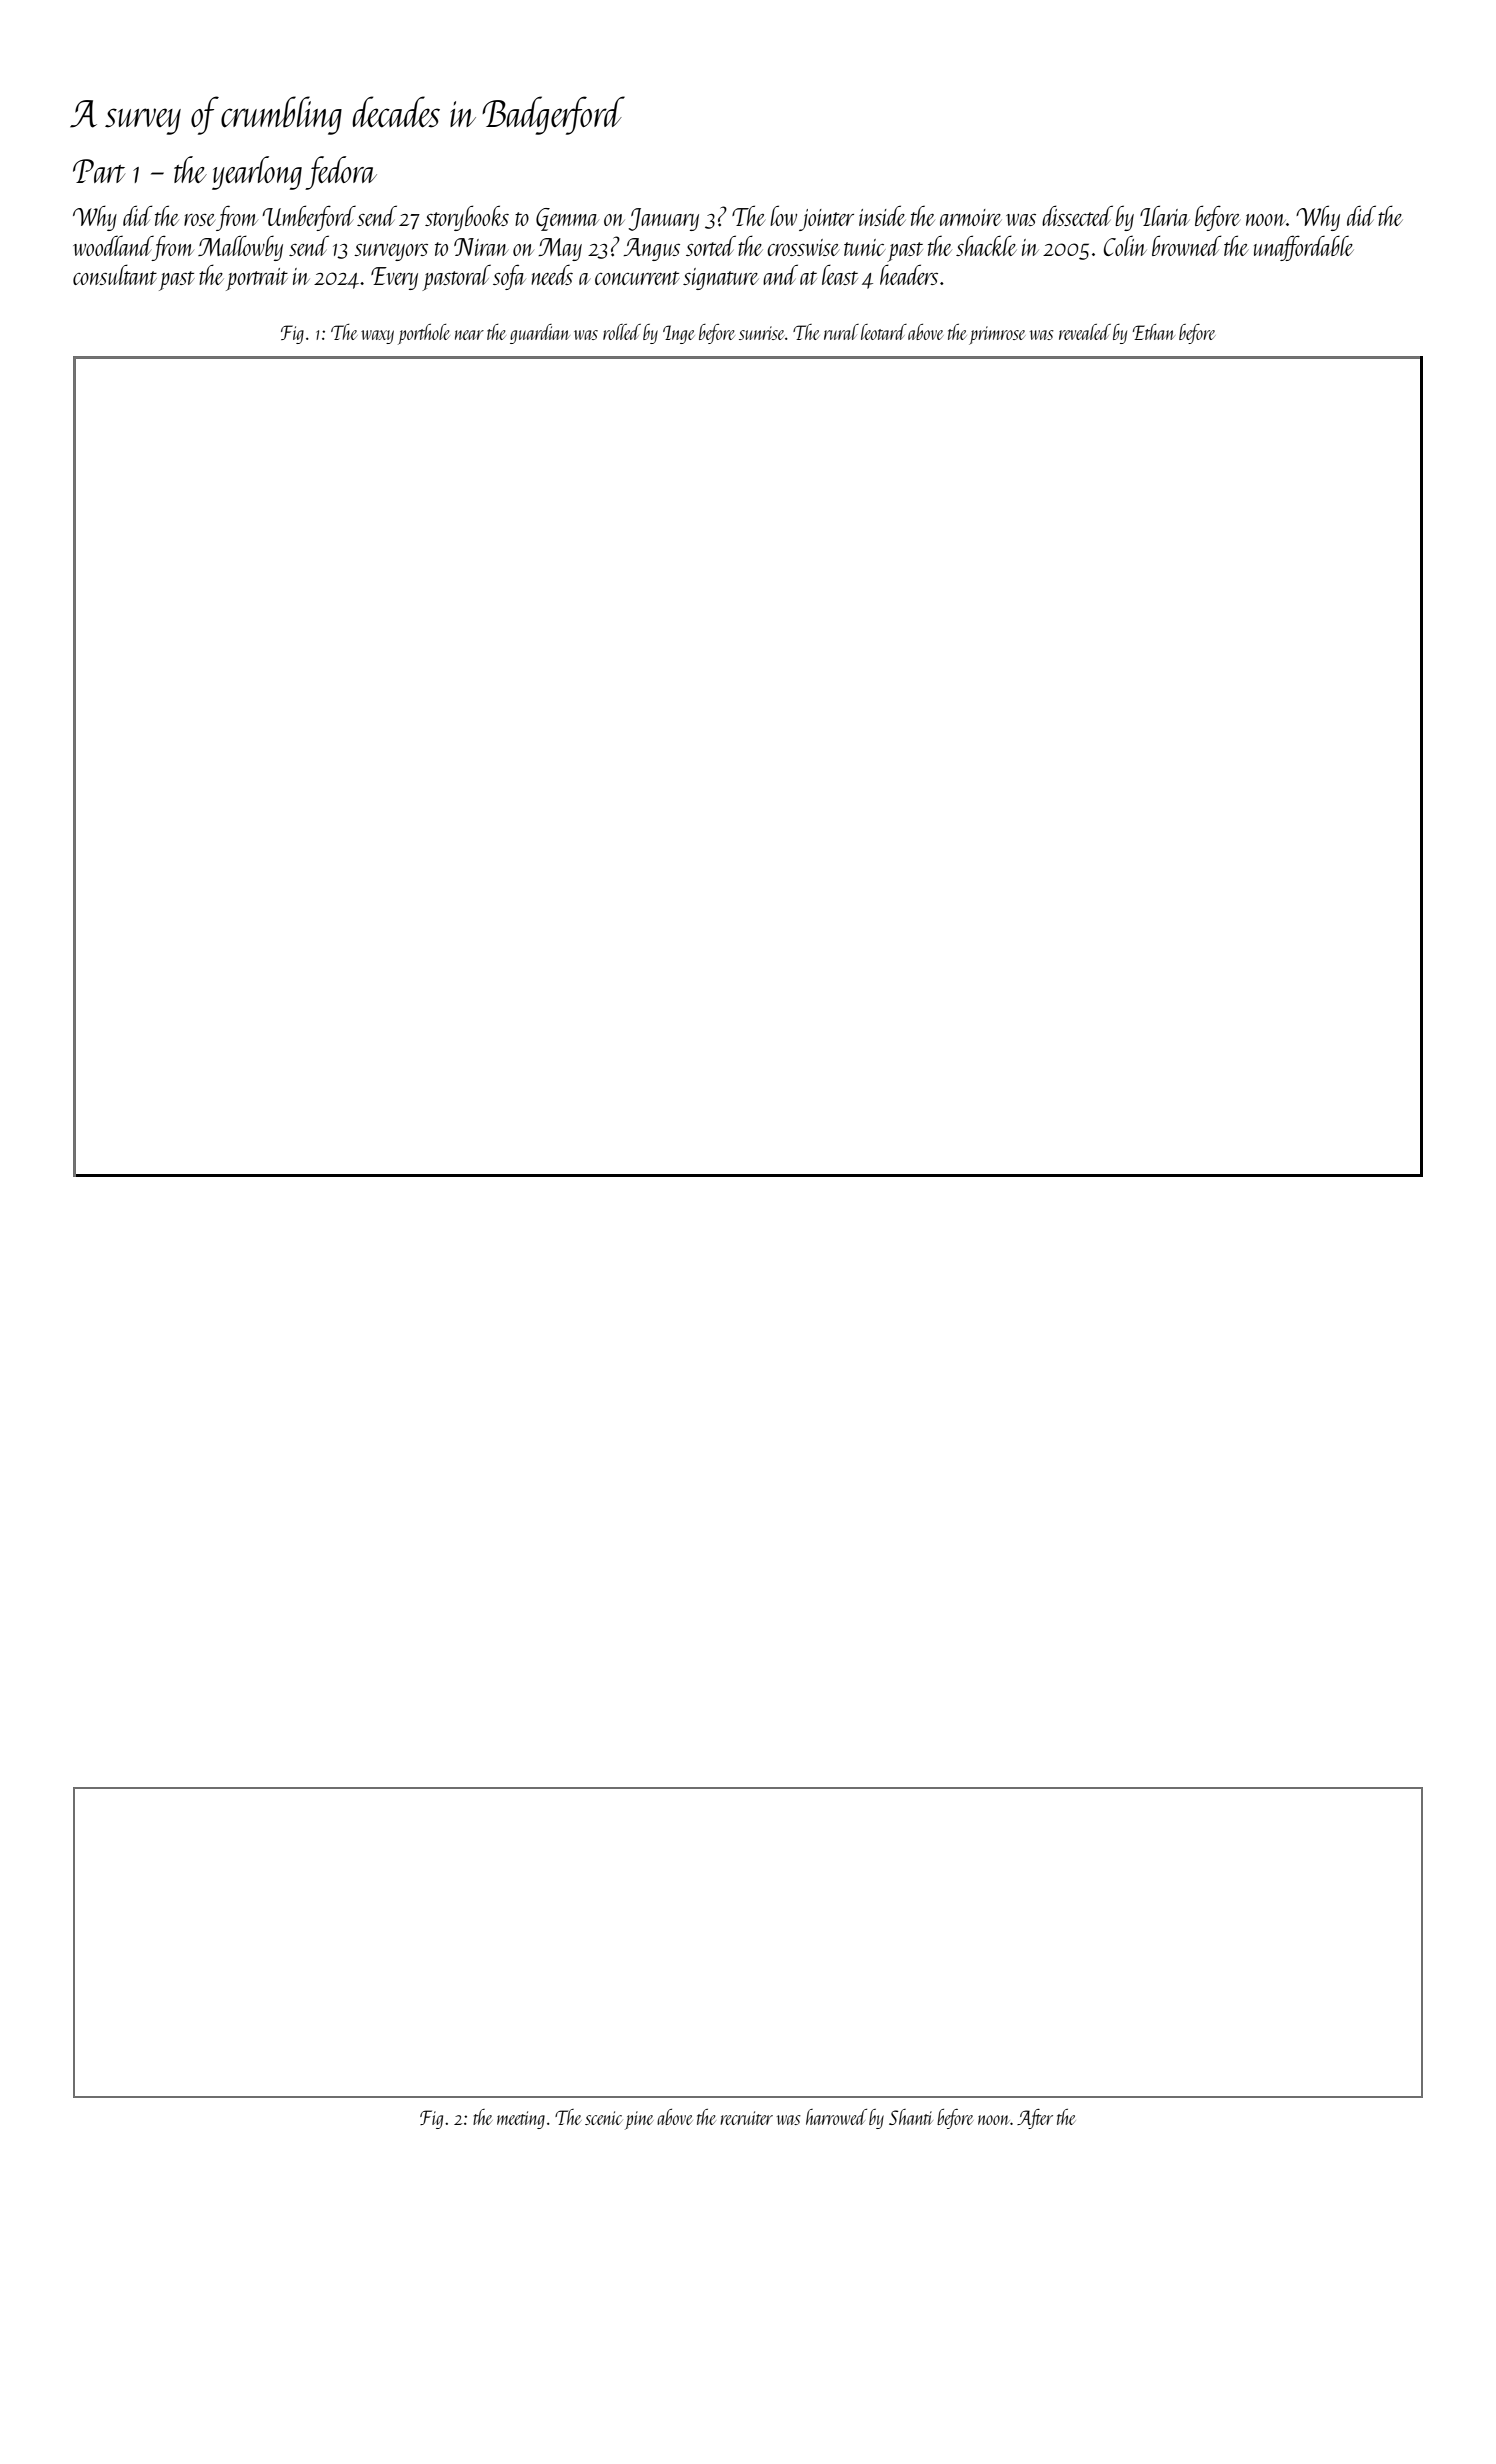 This image has height=2464, width=1496. What do you see at coordinates (679, 334) in the image?
I see `Inge` at bounding box center [679, 334].
